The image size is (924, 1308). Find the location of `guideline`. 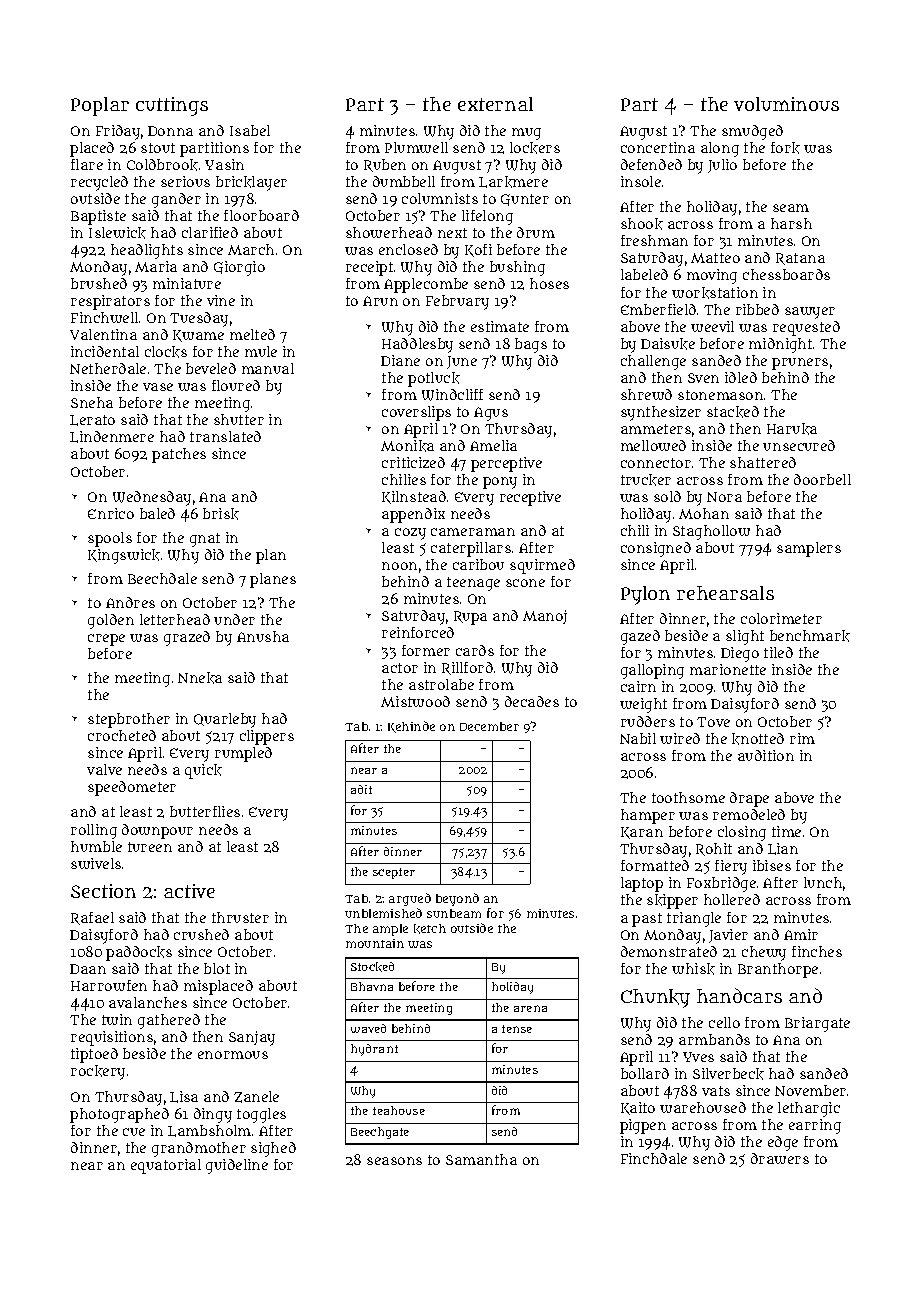

guideline is located at coordinates (237, 1166).
